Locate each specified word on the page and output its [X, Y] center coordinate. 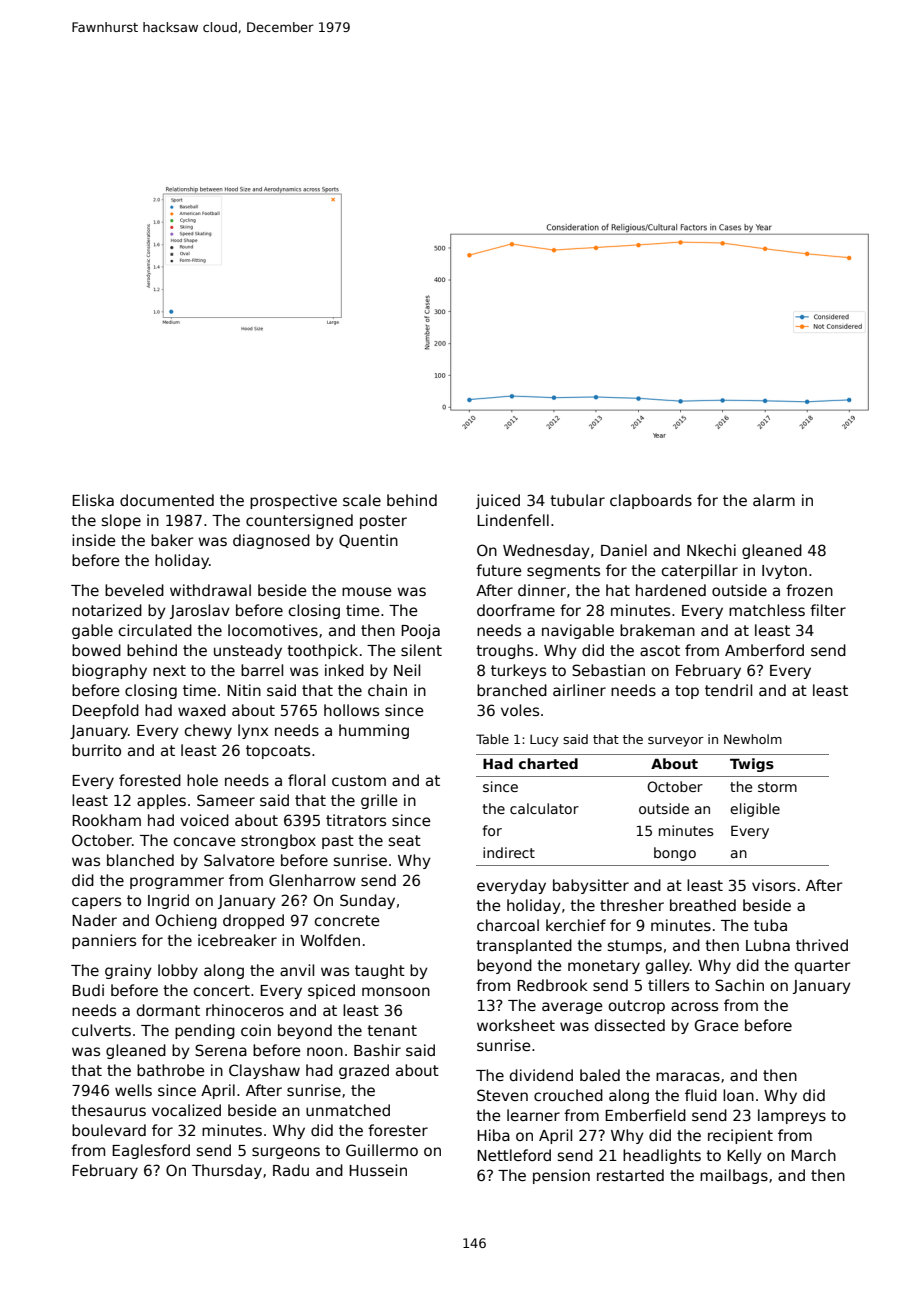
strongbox [278, 841]
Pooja [420, 631]
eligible [755, 810]
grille [379, 801]
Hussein [378, 1170]
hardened [671, 590]
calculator [544, 808]
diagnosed [271, 541]
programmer [177, 883]
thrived [822, 945]
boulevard [109, 1130]
